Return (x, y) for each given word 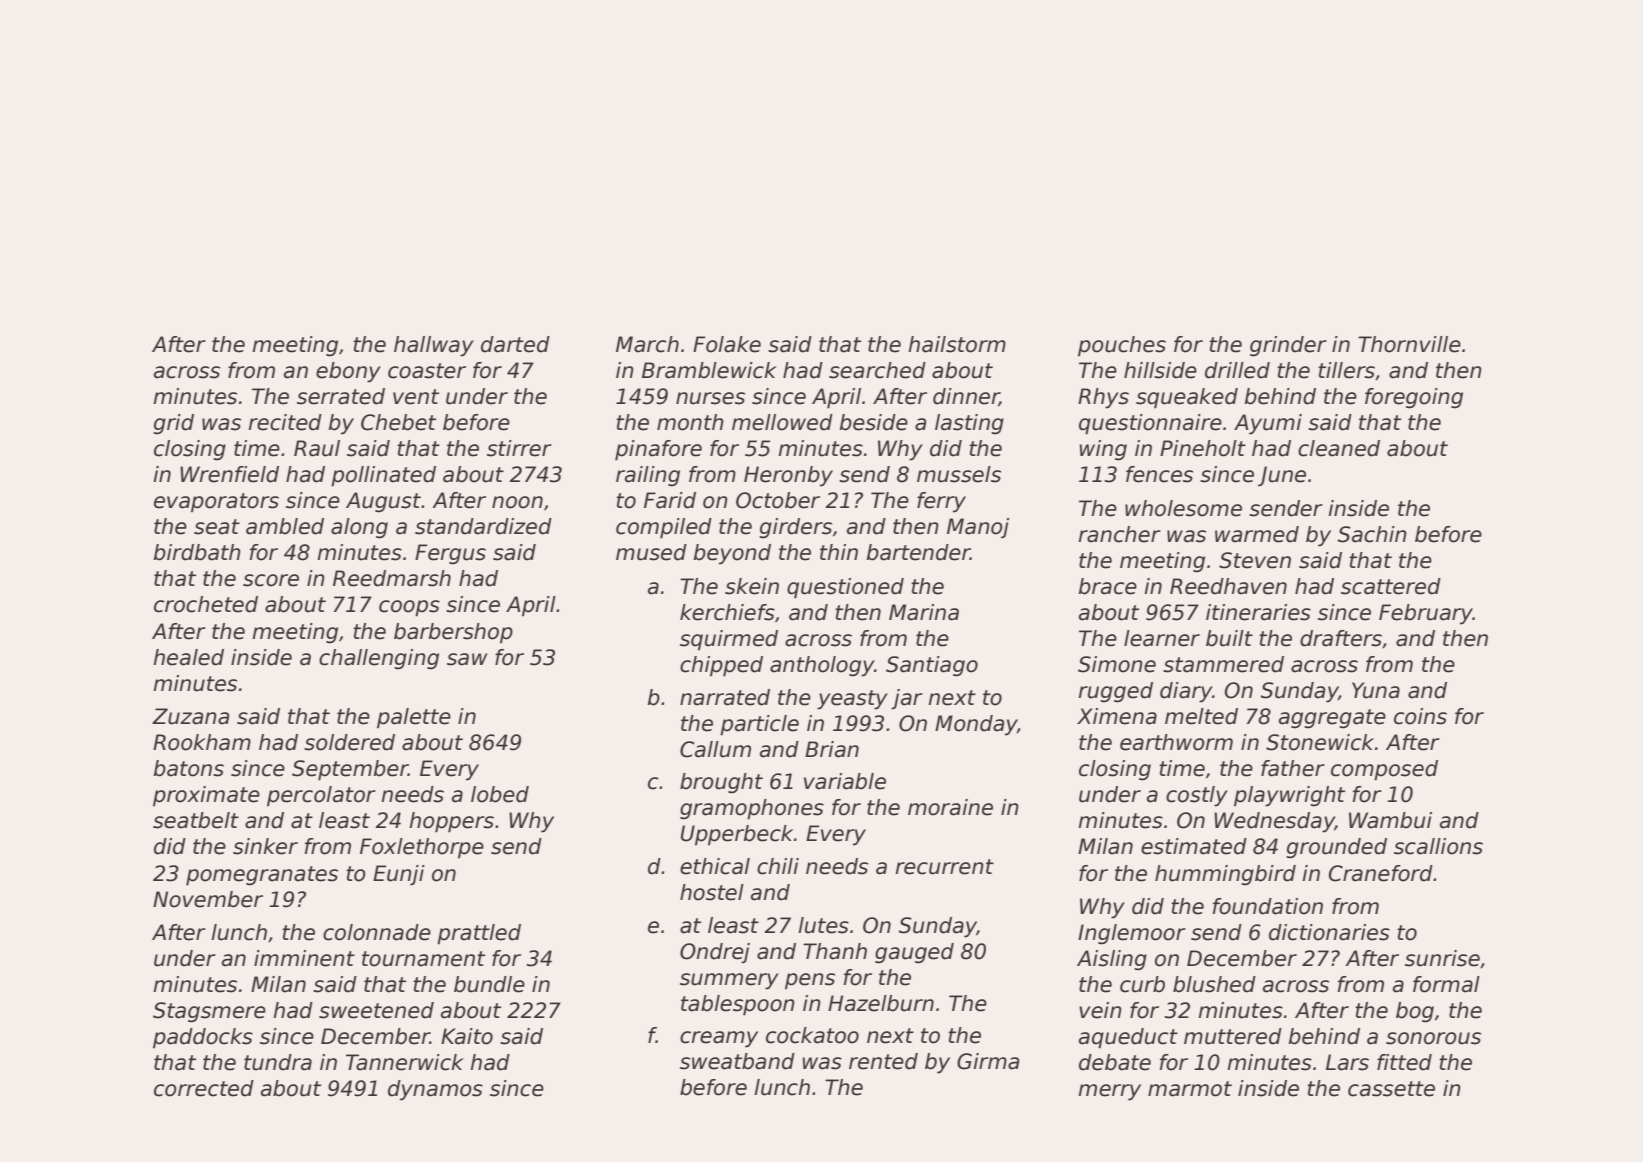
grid (173, 424)
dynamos (435, 1090)
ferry (941, 502)
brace (1108, 586)
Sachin (1372, 534)
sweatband (737, 1061)
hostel (712, 892)
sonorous (1433, 1038)
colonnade (377, 932)
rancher (1119, 534)
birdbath (197, 552)
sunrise (1442, 958)
